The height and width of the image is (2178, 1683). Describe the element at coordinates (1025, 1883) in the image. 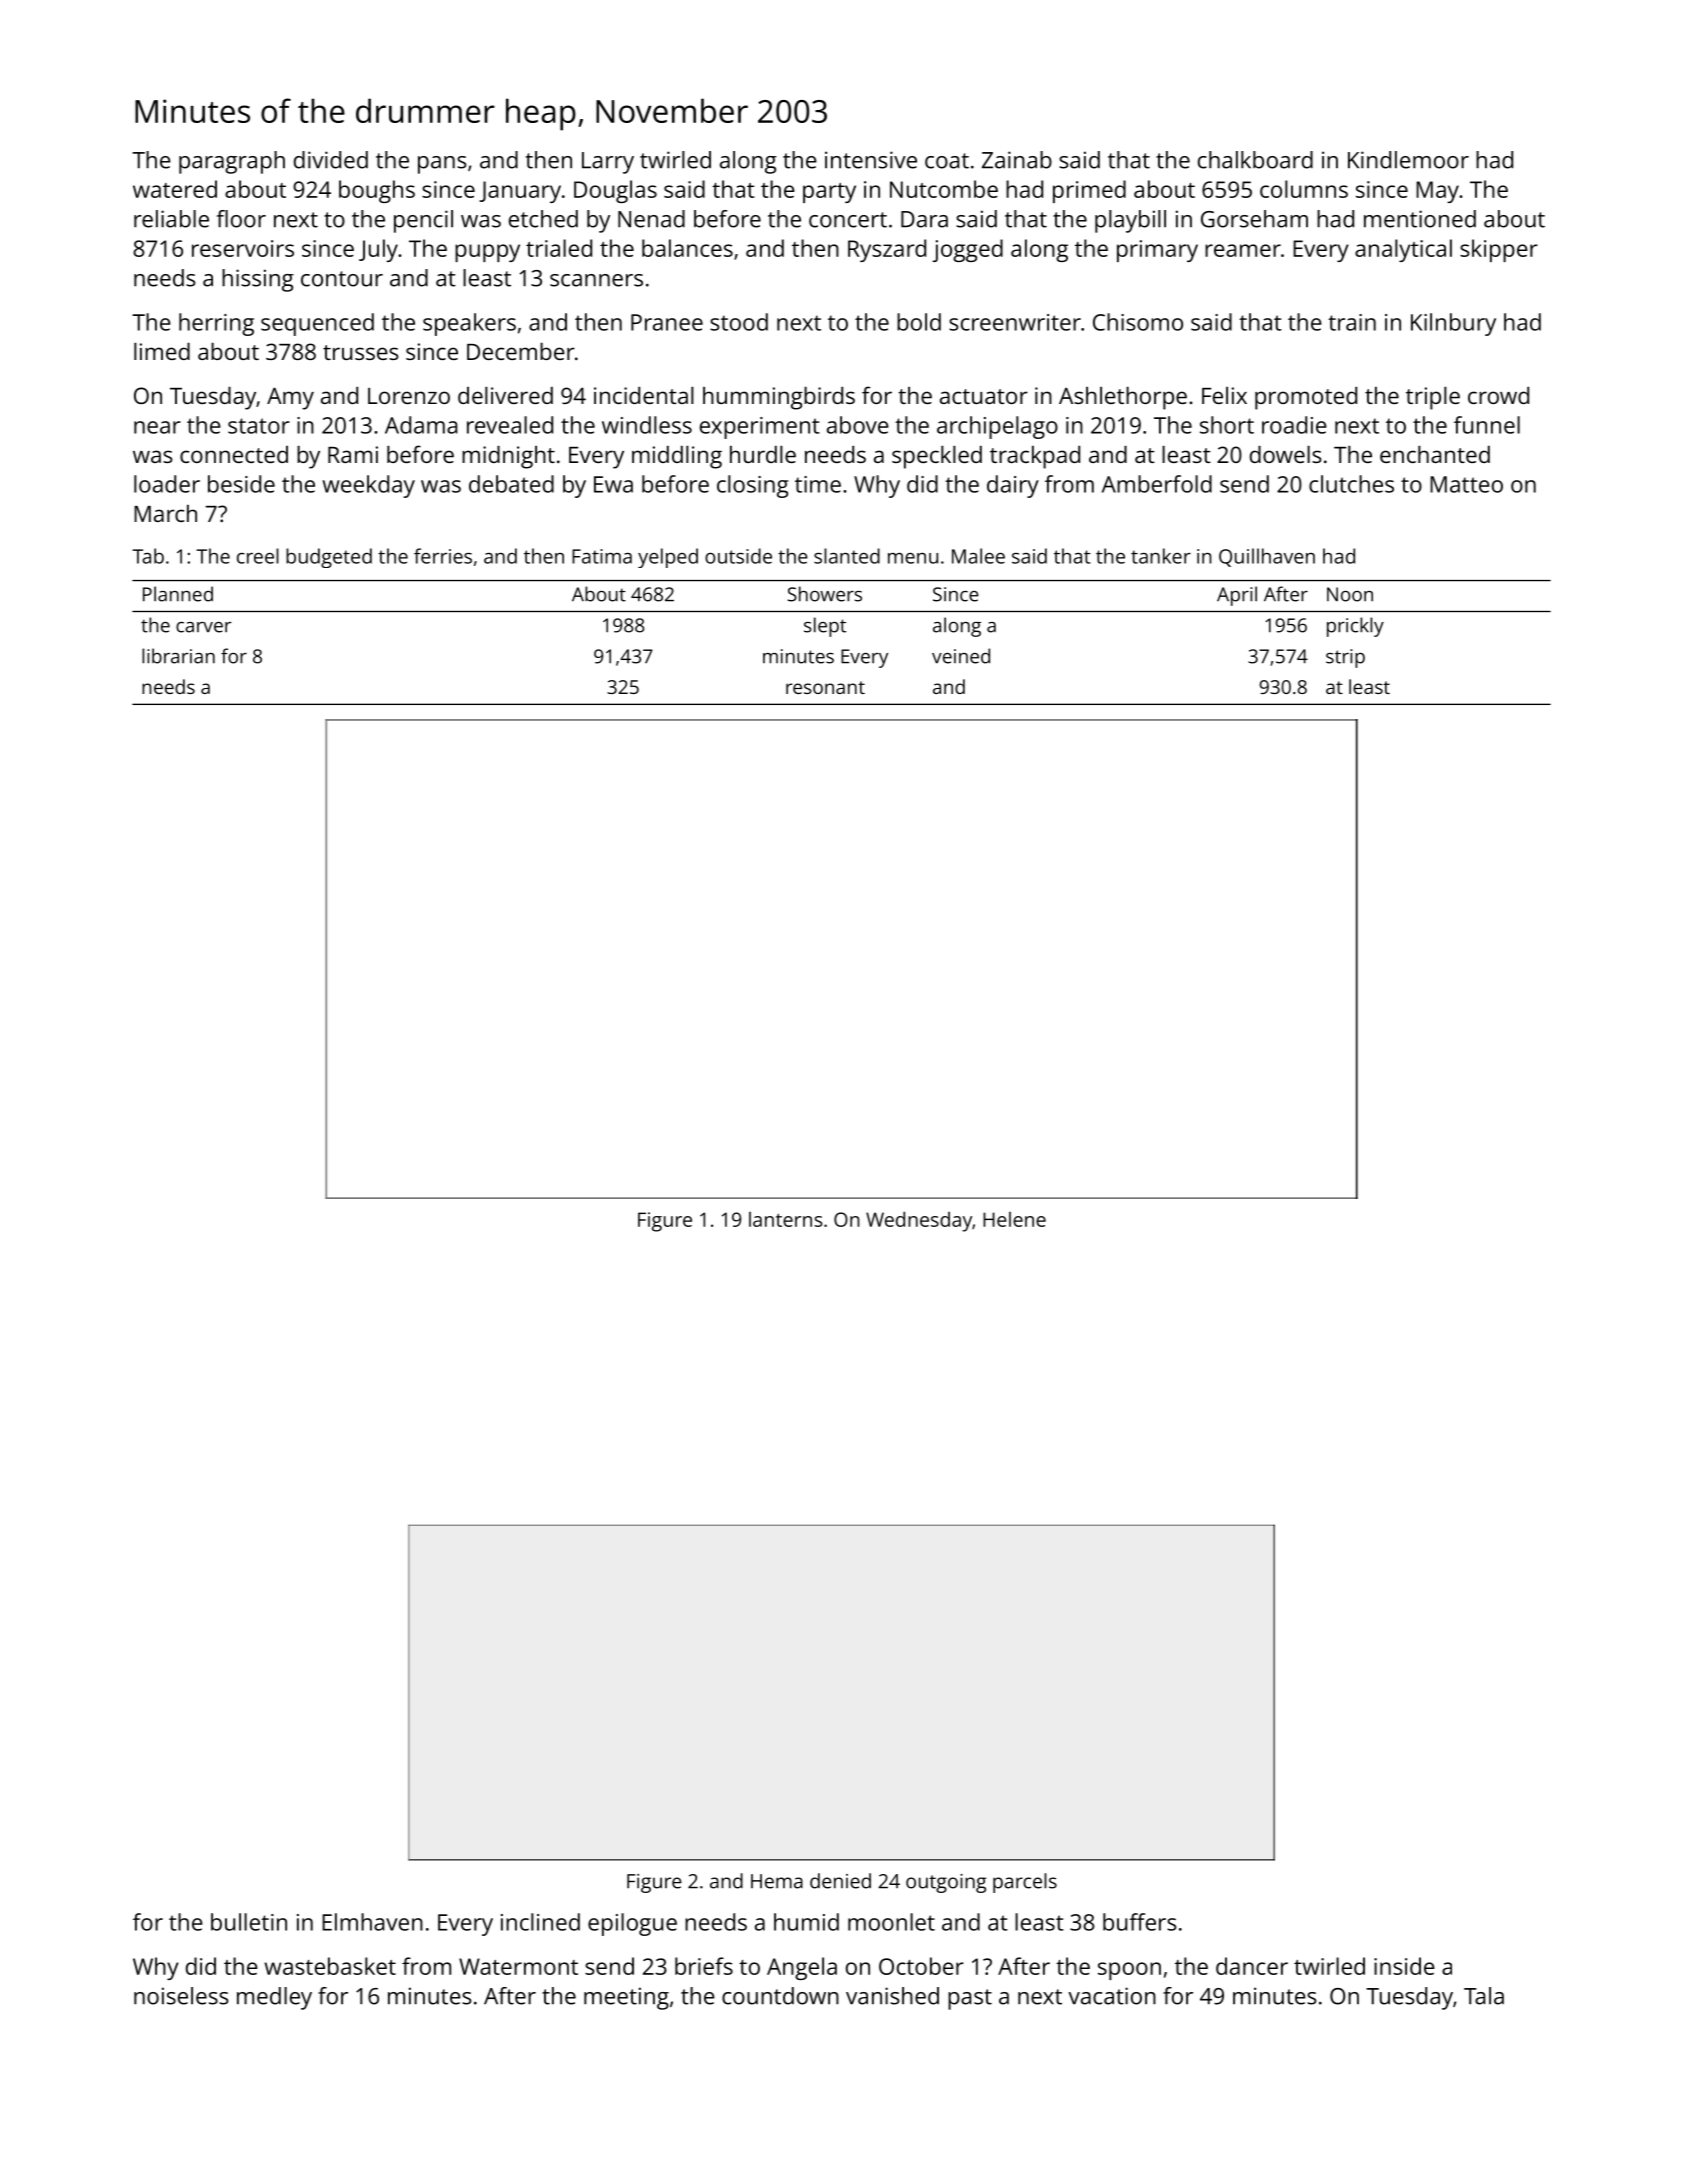

I see `parcels` at that location.
